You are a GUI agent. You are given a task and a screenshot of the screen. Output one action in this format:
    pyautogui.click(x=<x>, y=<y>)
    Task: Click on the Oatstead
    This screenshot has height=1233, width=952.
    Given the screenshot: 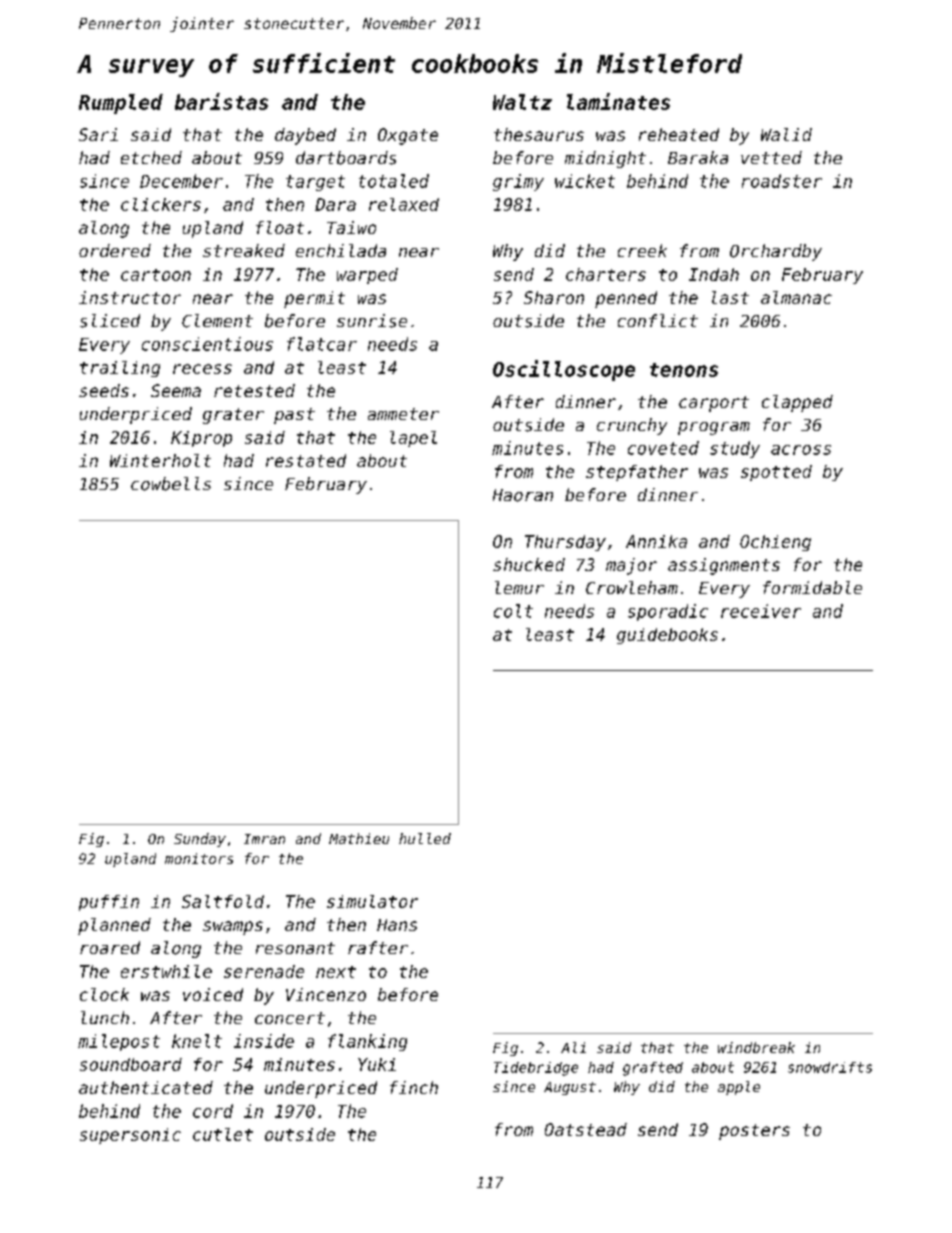 What is the action you would take?
    pyautogui.click(x=586, y=1129)
